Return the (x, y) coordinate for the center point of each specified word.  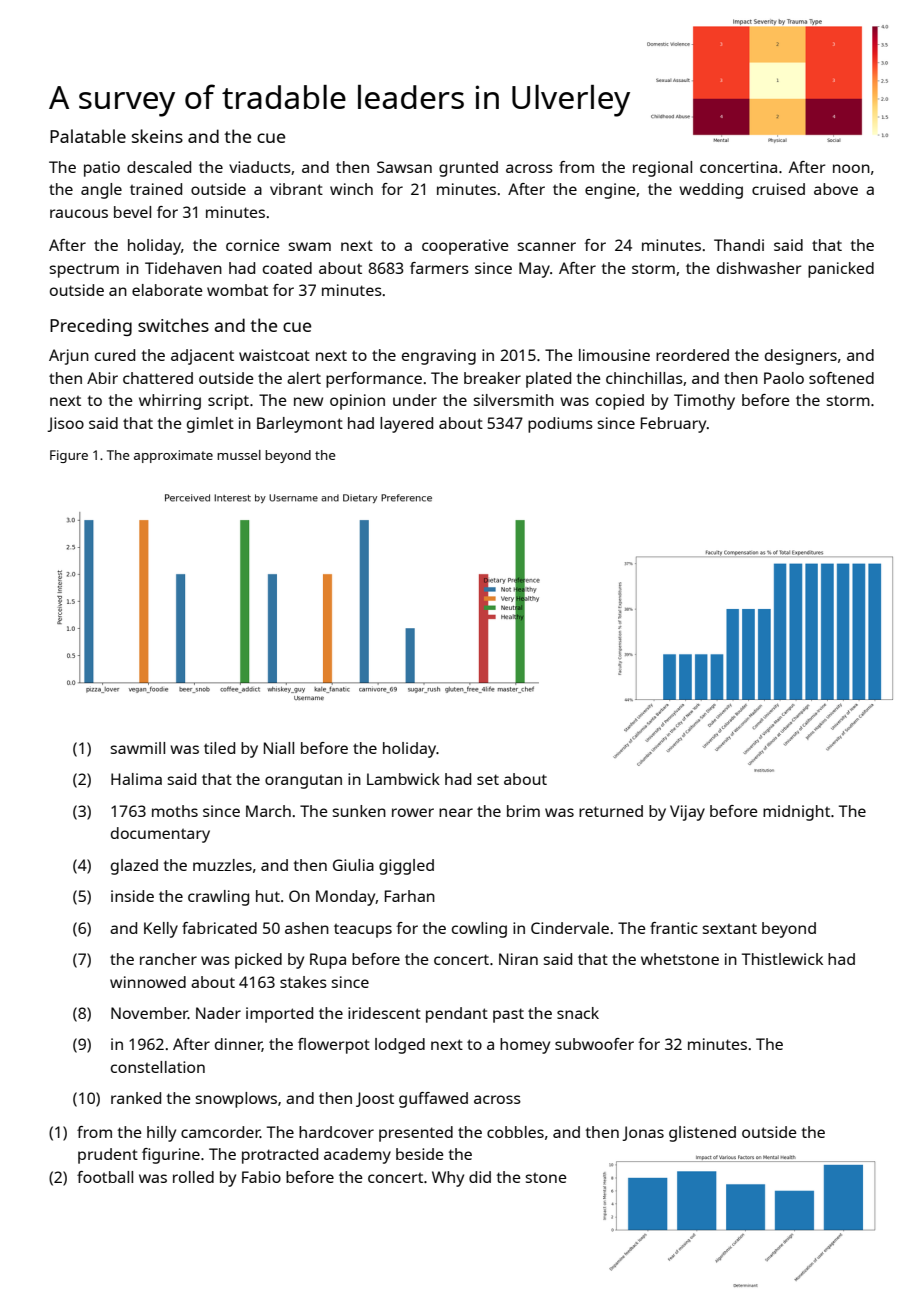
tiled (219, 748)
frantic (674, 928)
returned (611, 811)
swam (309, 246)
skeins (157, 136)
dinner (238, 1045)
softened (841, 378)
